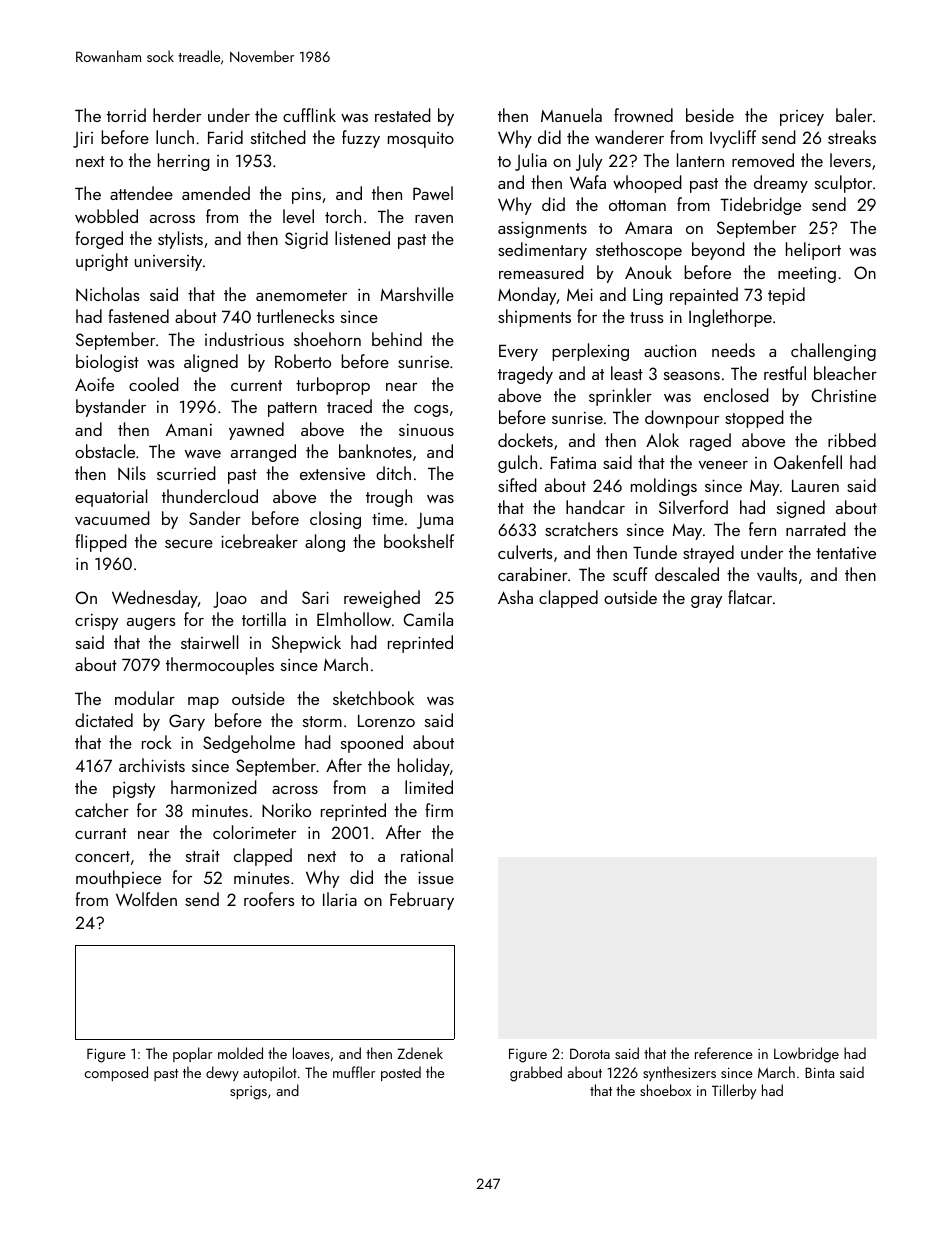 This screenshot has height=1233, width=952. What do you see at coordinates (401, 1073) in the screenshot?
I see `posted` at bounding box center [401, 1073].
